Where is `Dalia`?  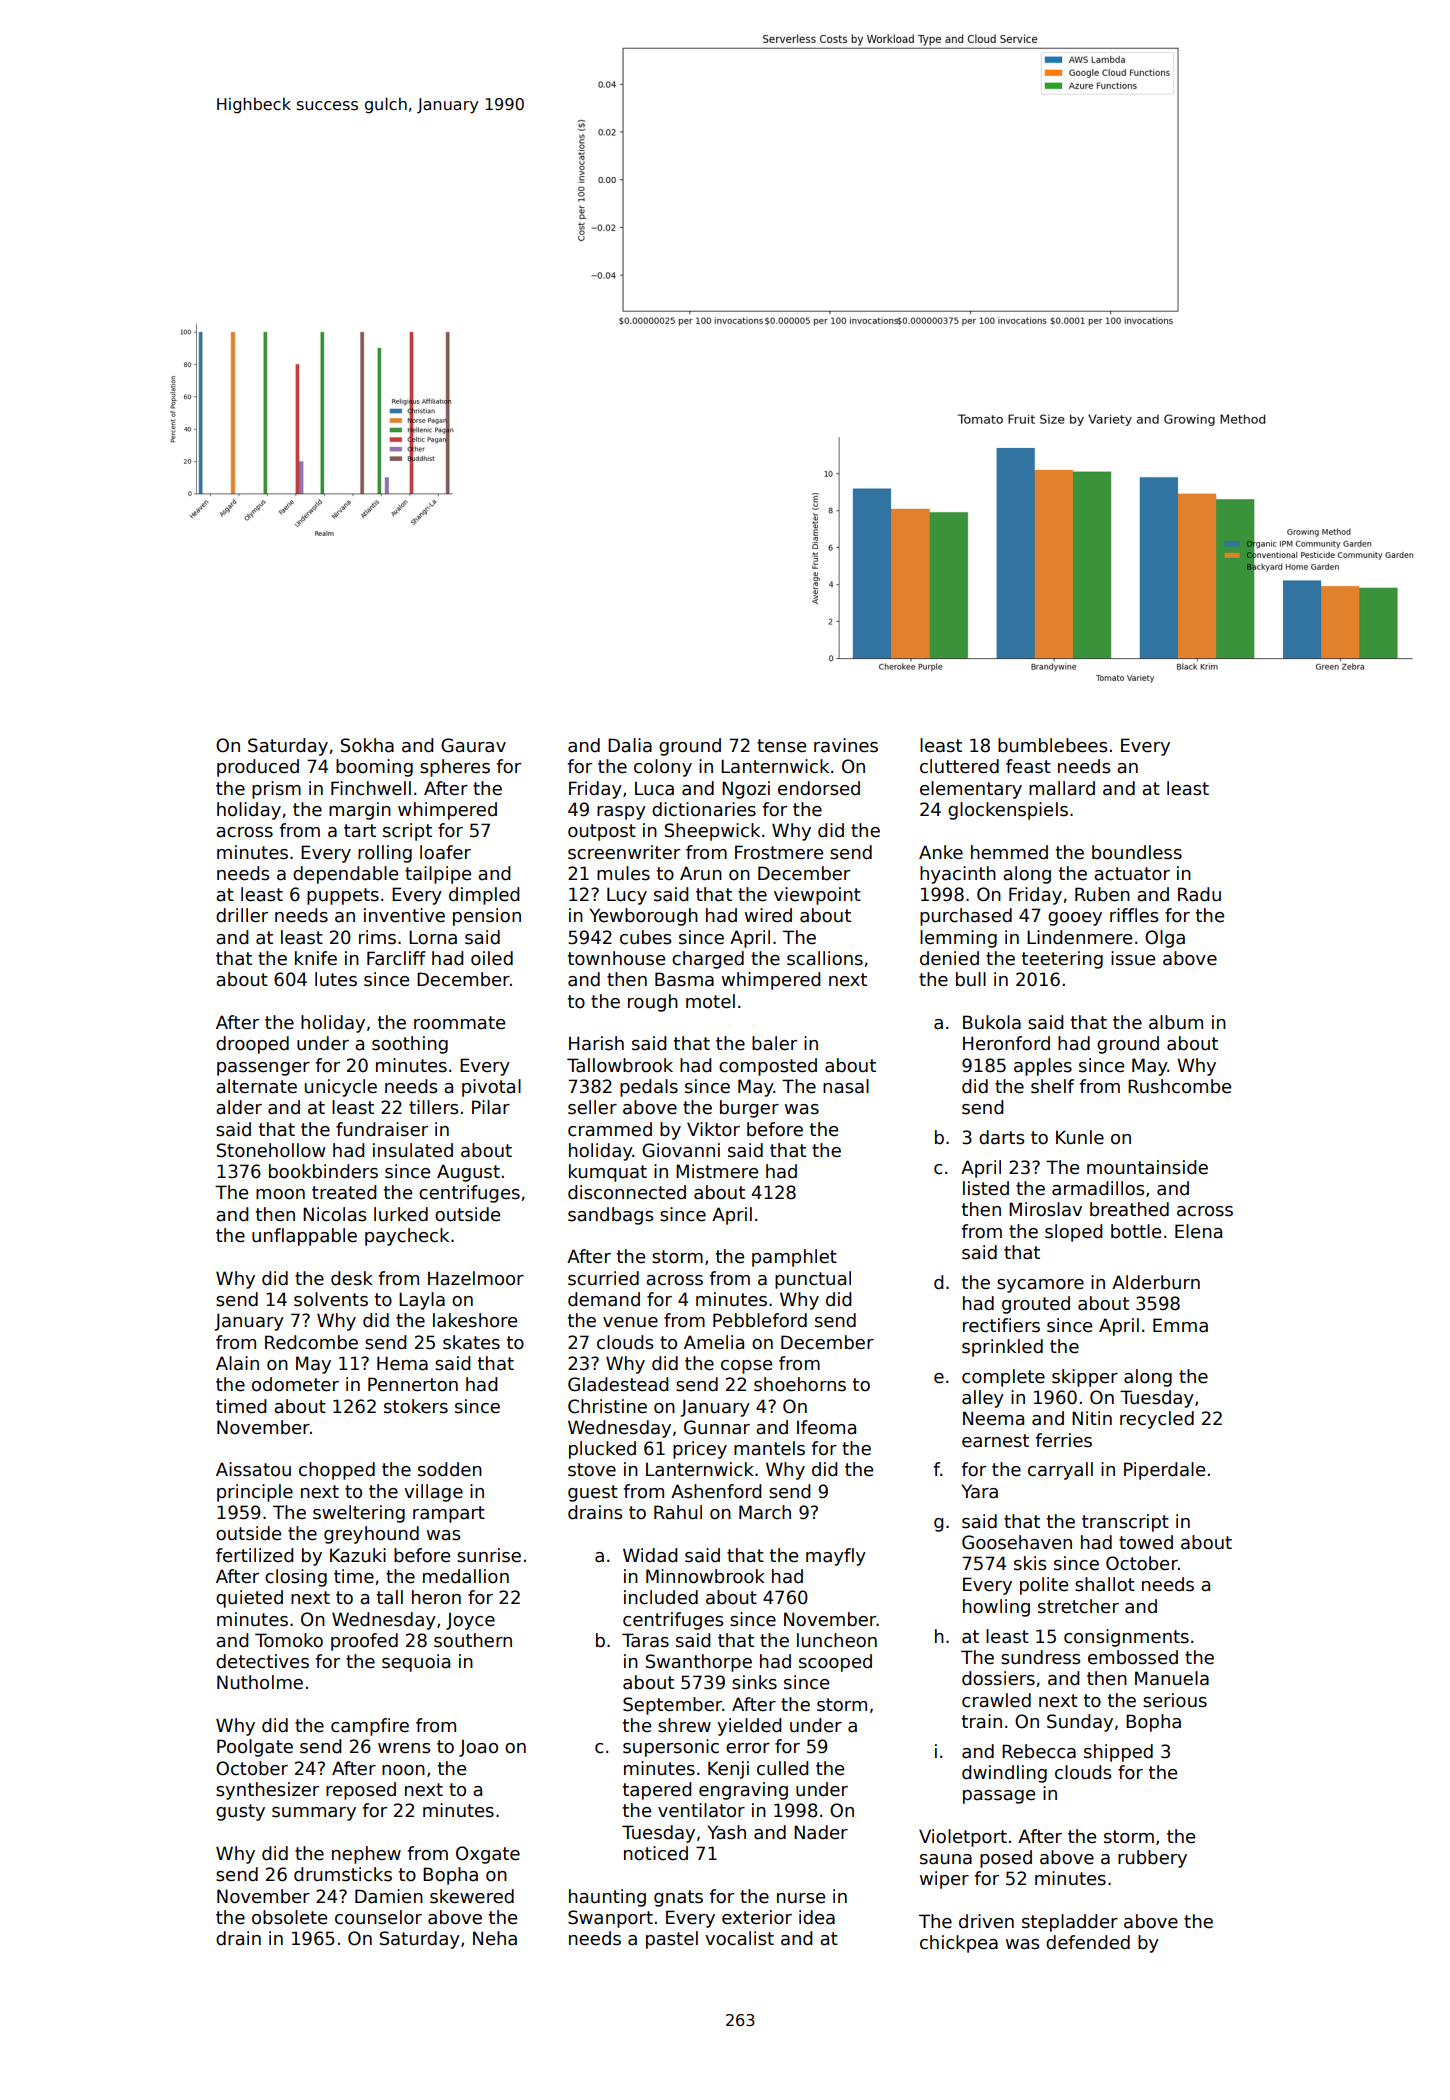
Dalia is located at coordinates (630, 745).
